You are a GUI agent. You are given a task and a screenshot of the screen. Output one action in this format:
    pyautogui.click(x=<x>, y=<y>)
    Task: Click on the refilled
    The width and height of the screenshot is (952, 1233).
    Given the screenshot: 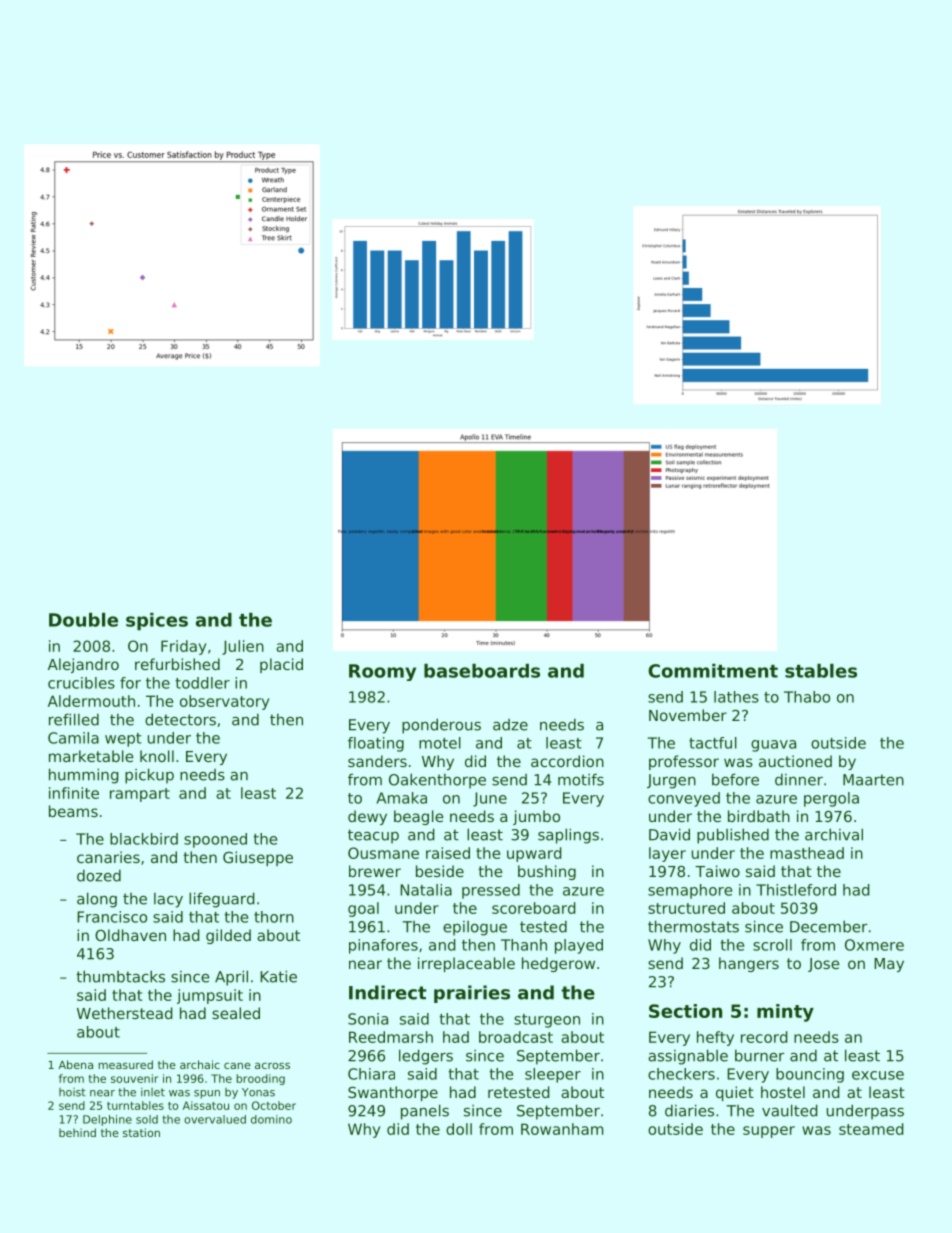 What is the action you would take?
    pyautogui.click(x=74, y=719)
